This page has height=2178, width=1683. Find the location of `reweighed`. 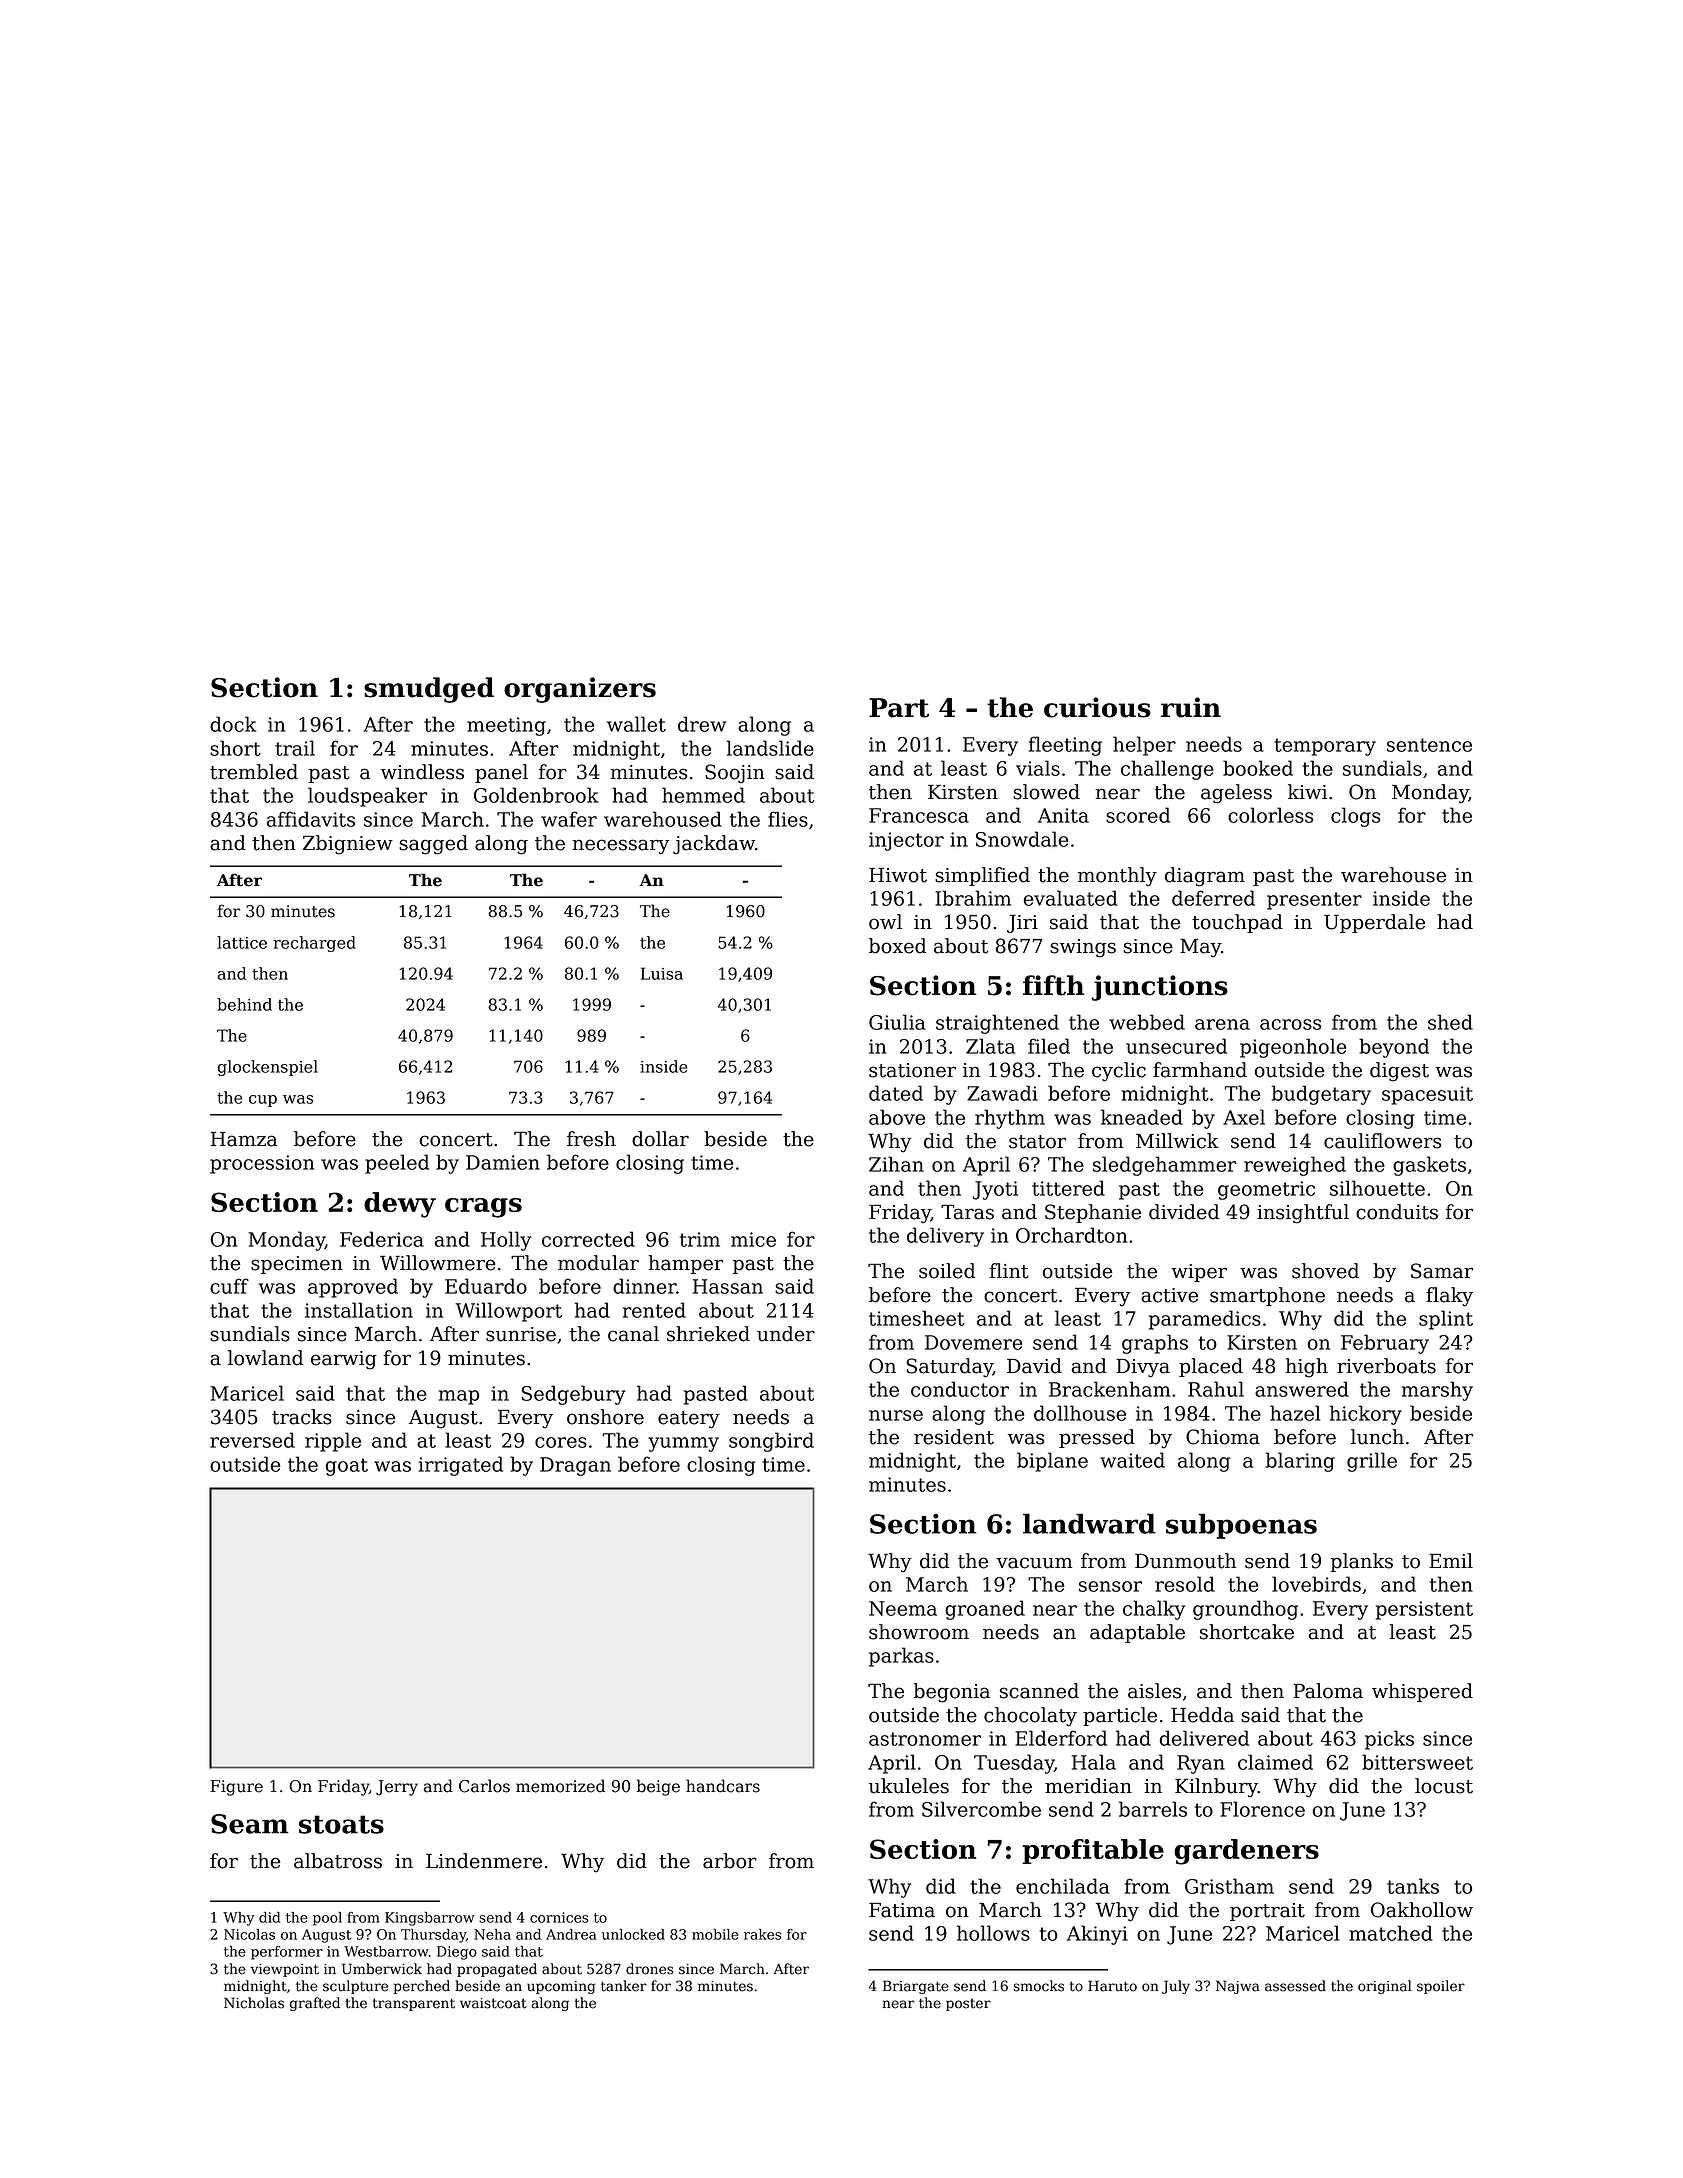

reweighed is located at coordinates (1295, 1166).
